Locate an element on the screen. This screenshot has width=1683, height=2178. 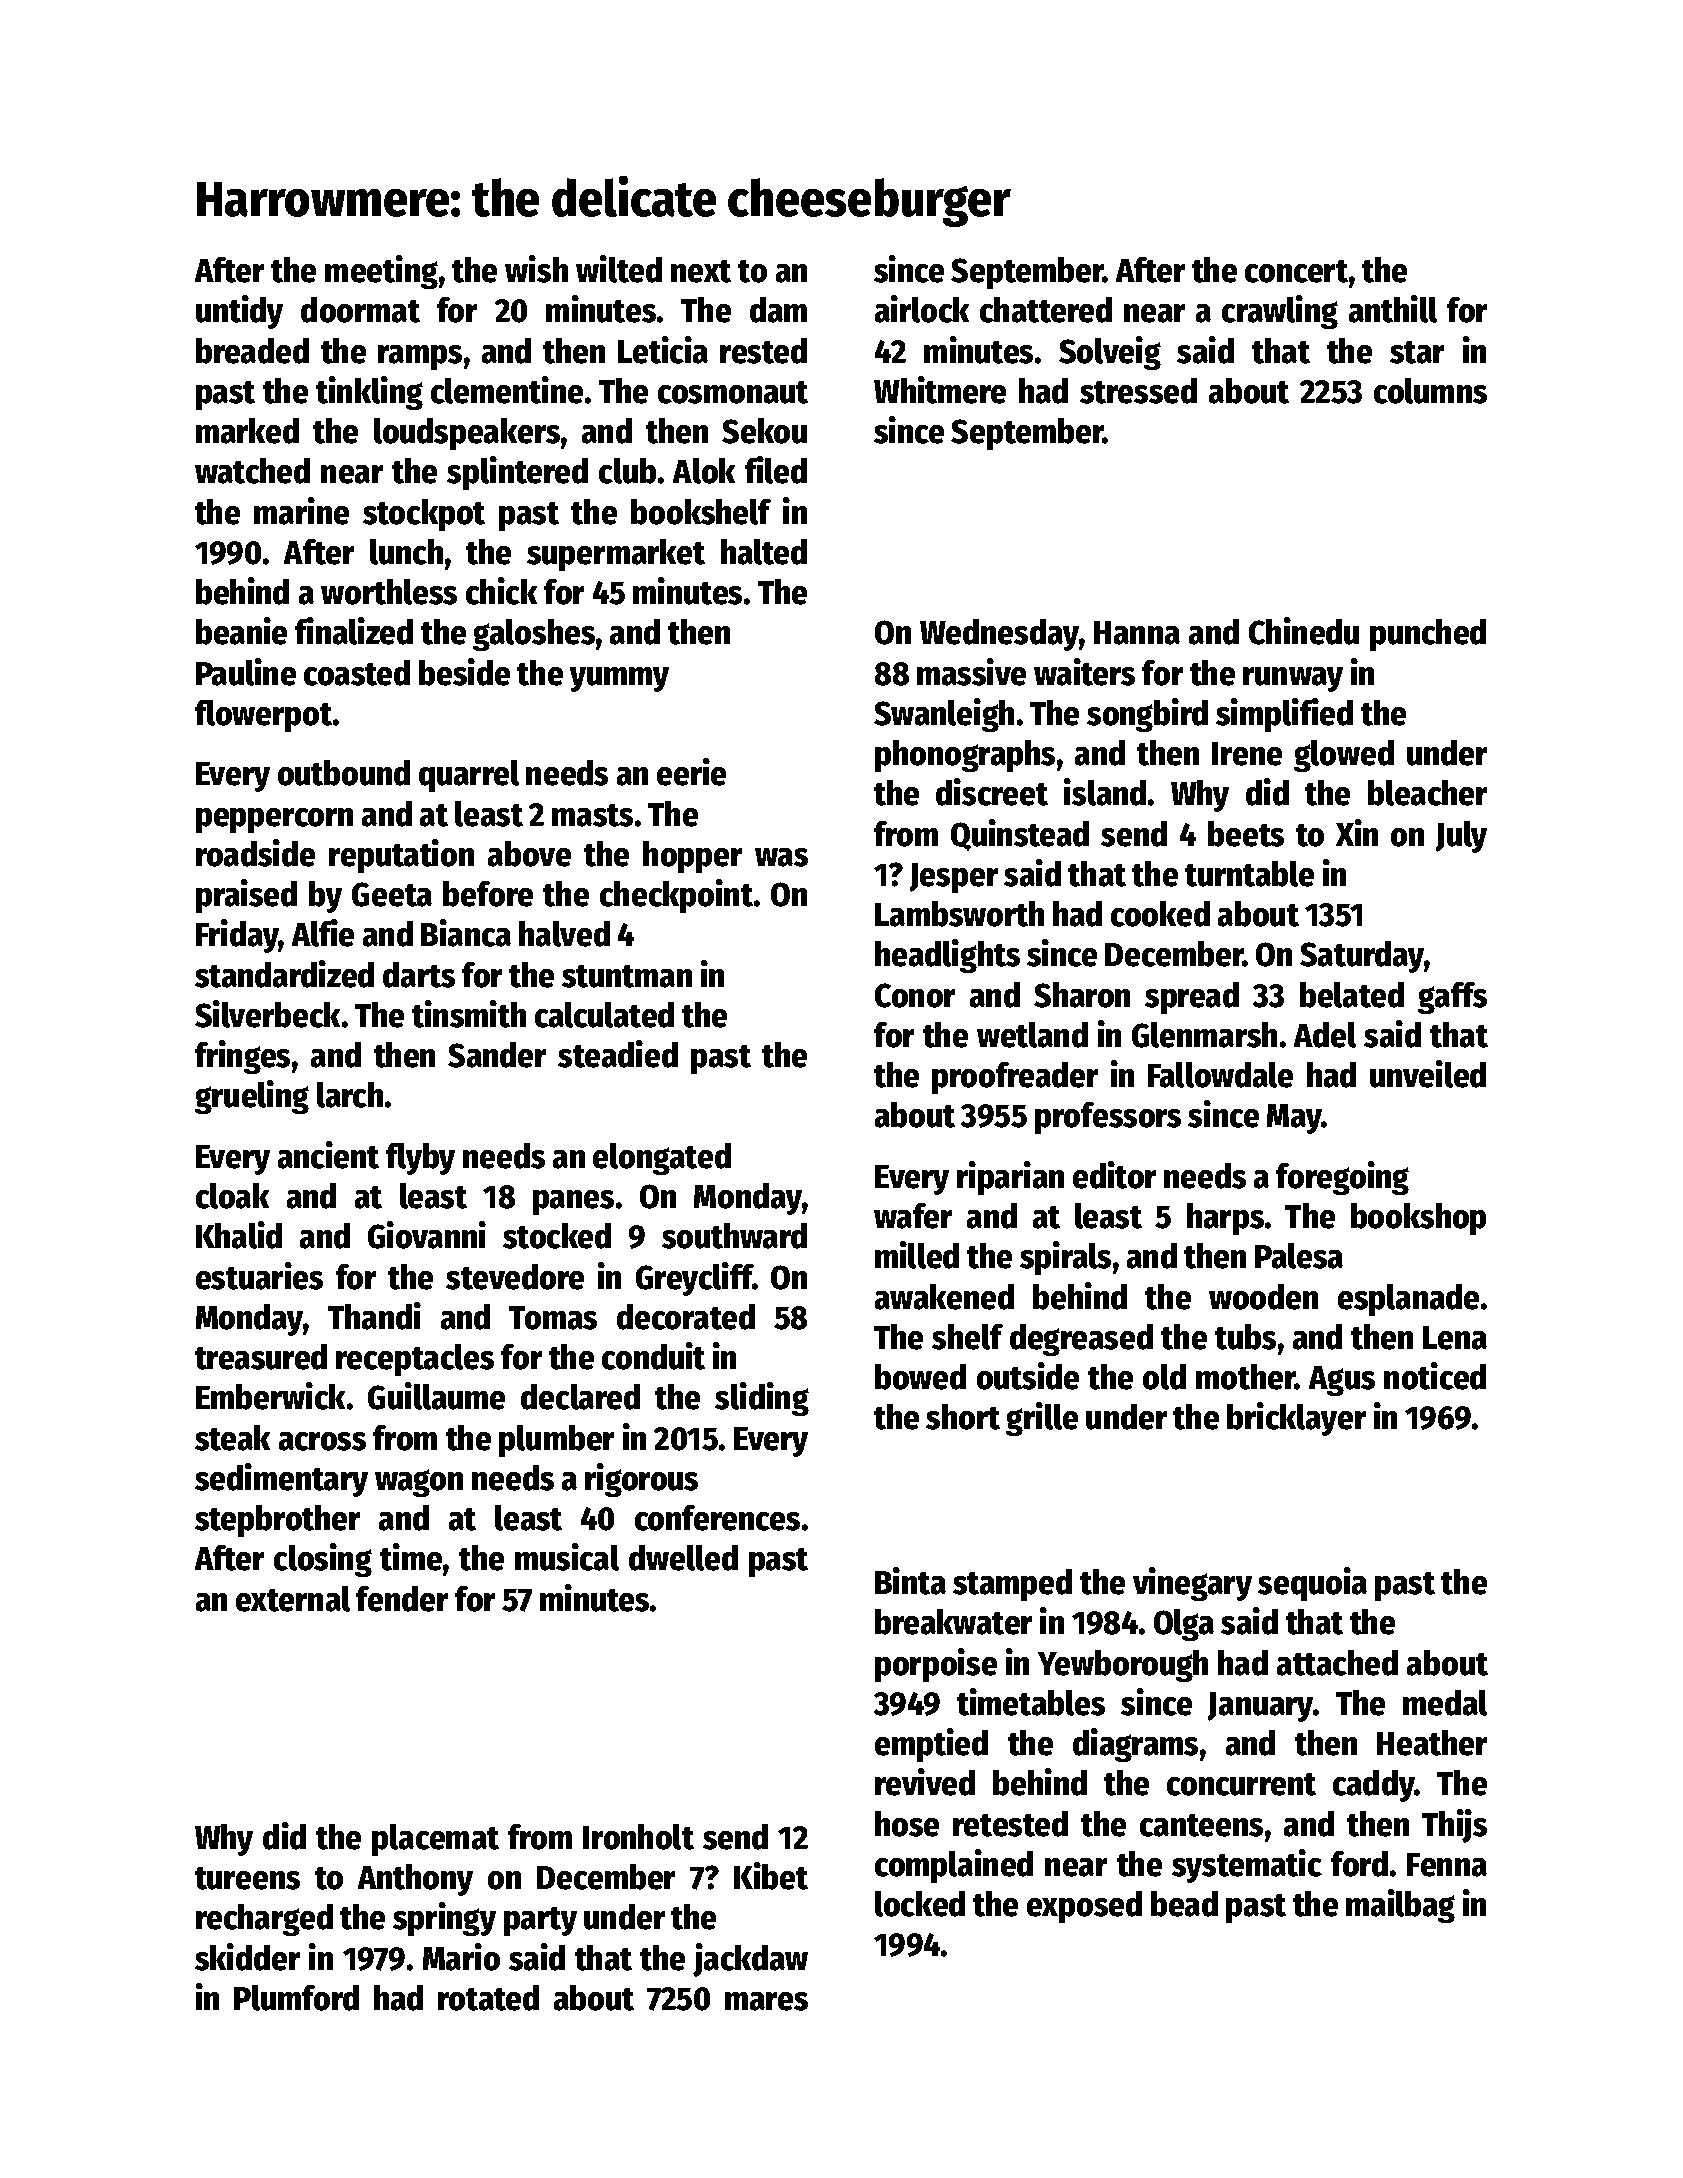
phonographs is located at coordinates (965, 756).
